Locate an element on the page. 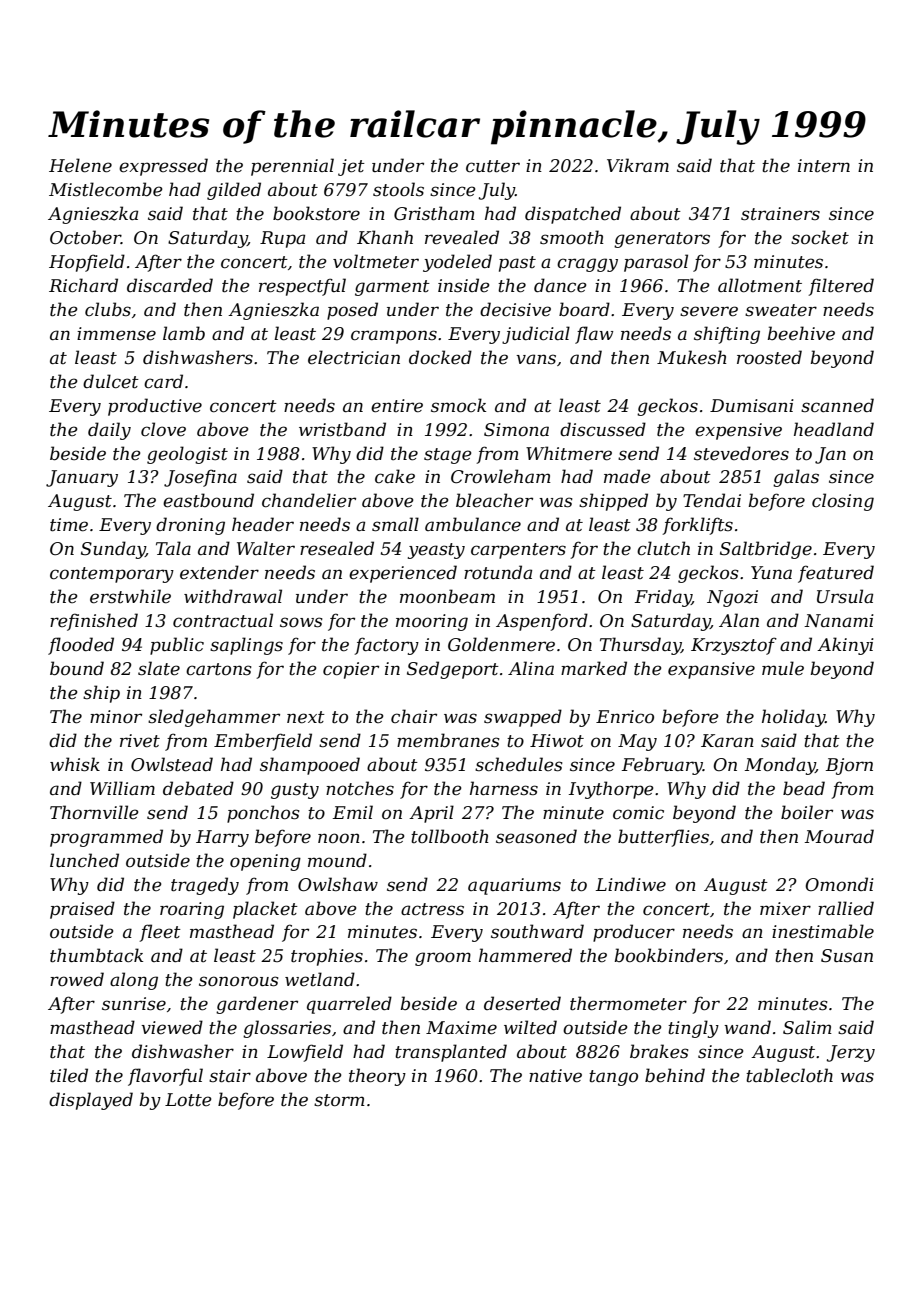 Image resolution: width=924 pixels, height=1308 pixels. intern is located at coordinates (824, 166).
